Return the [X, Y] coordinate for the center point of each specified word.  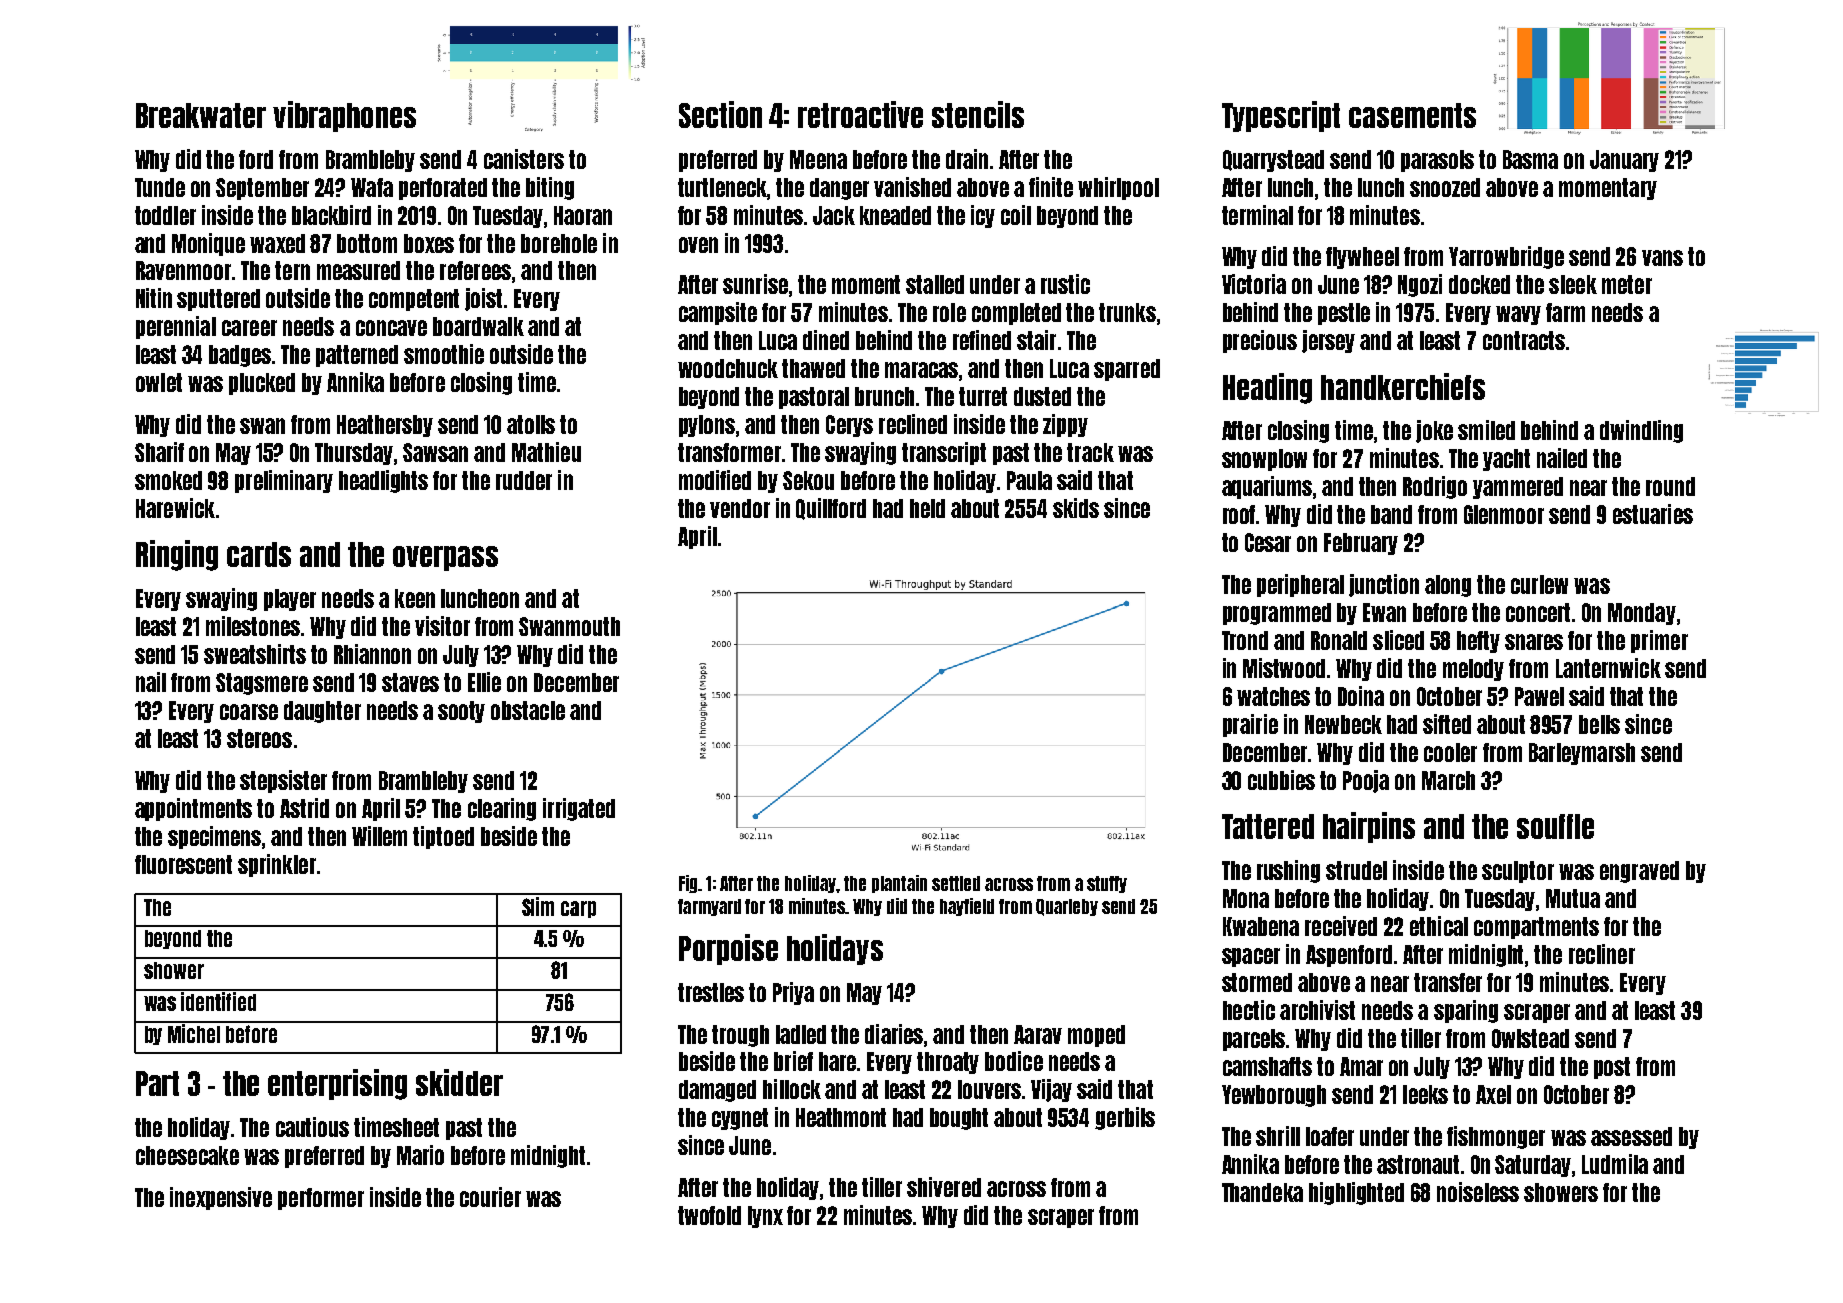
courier [490, 1197]
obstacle [528, 710]
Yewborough [1274, 1096]
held [927, 508]
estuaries [1653, 514]
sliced [1398, 640]
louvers [989, 1089]
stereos [259, 738]
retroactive [860, 114]
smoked [168, 480]
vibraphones [344, 116]
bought [959, 1119]
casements [1412, 115]
